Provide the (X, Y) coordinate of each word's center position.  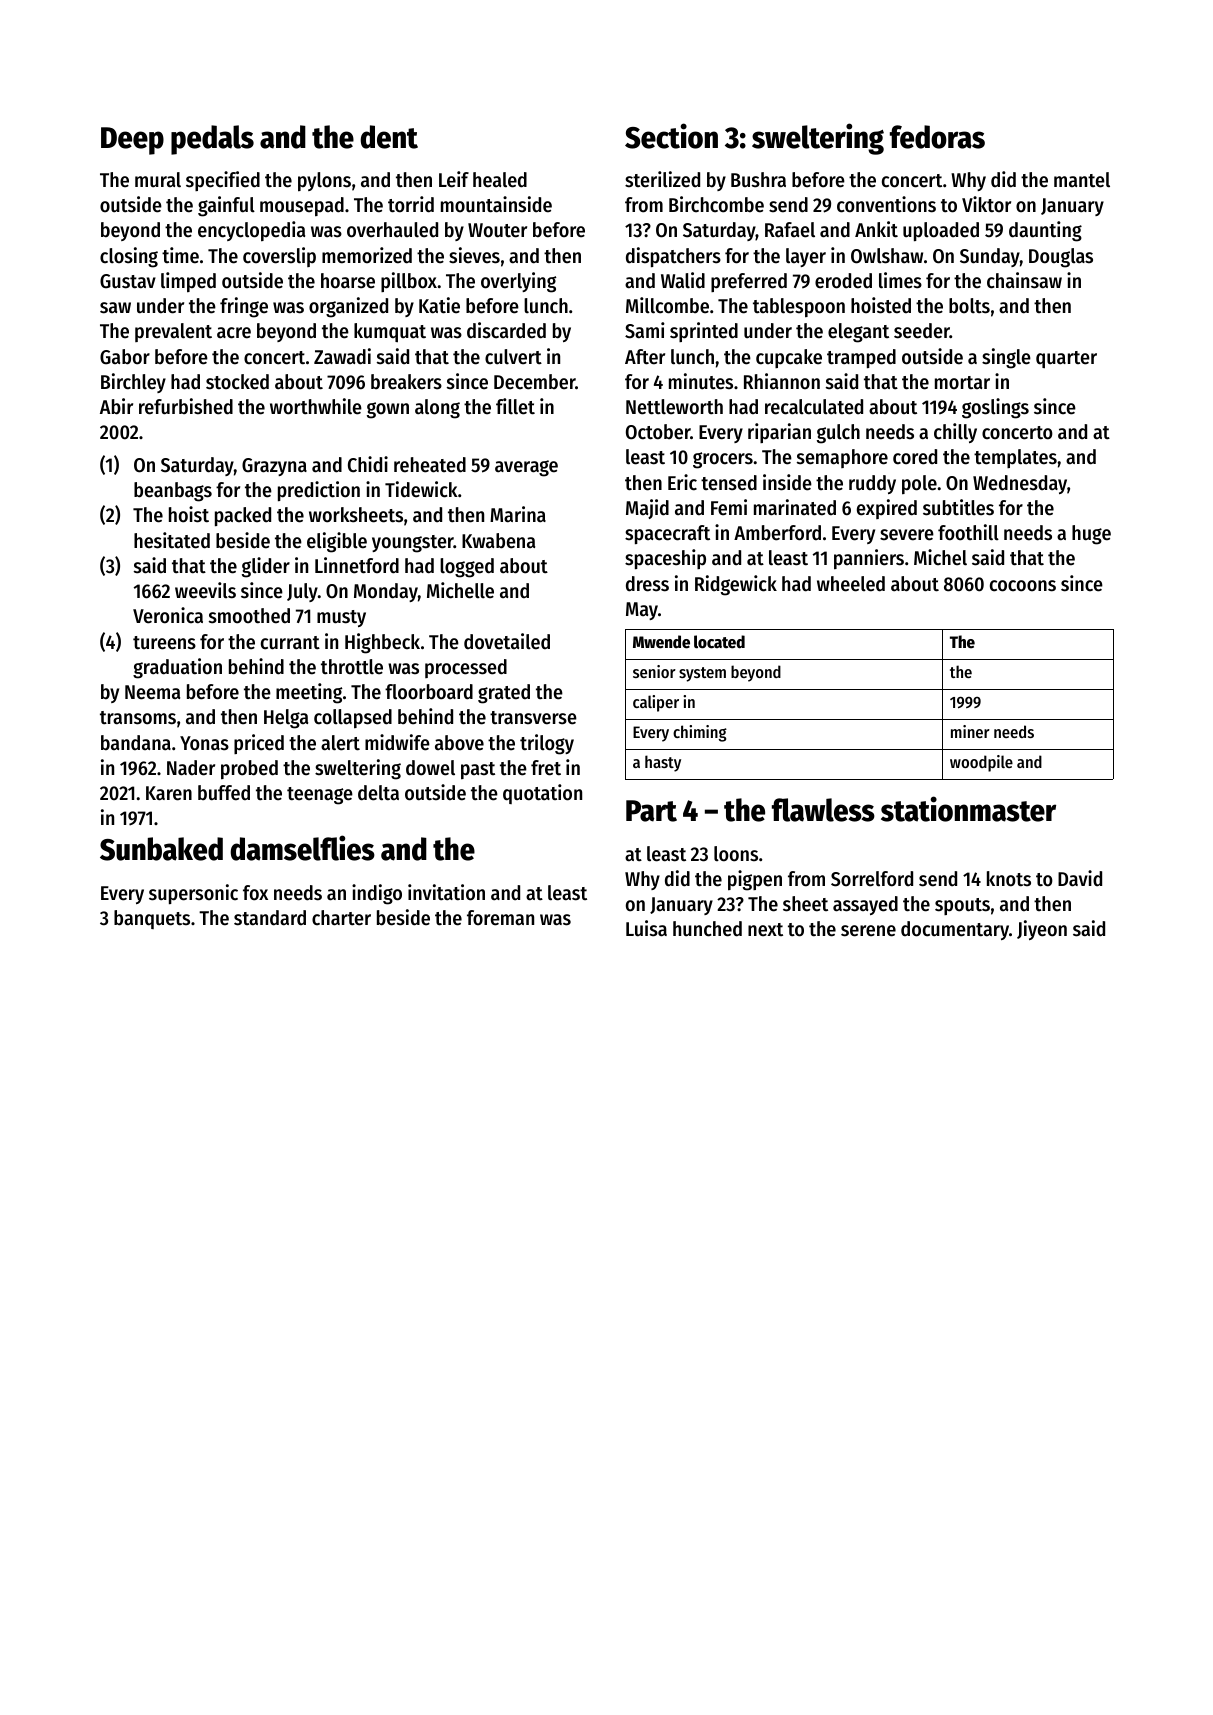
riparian (779, 433)
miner (970, 731)
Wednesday (1020, 484)
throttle (352, 667)
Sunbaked (161, 849)
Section (671, 136)
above (459, 743)
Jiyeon (1042, 930)
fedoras (937, 137)
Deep (132, 141)
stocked (237, 382)
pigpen (755, 880)
